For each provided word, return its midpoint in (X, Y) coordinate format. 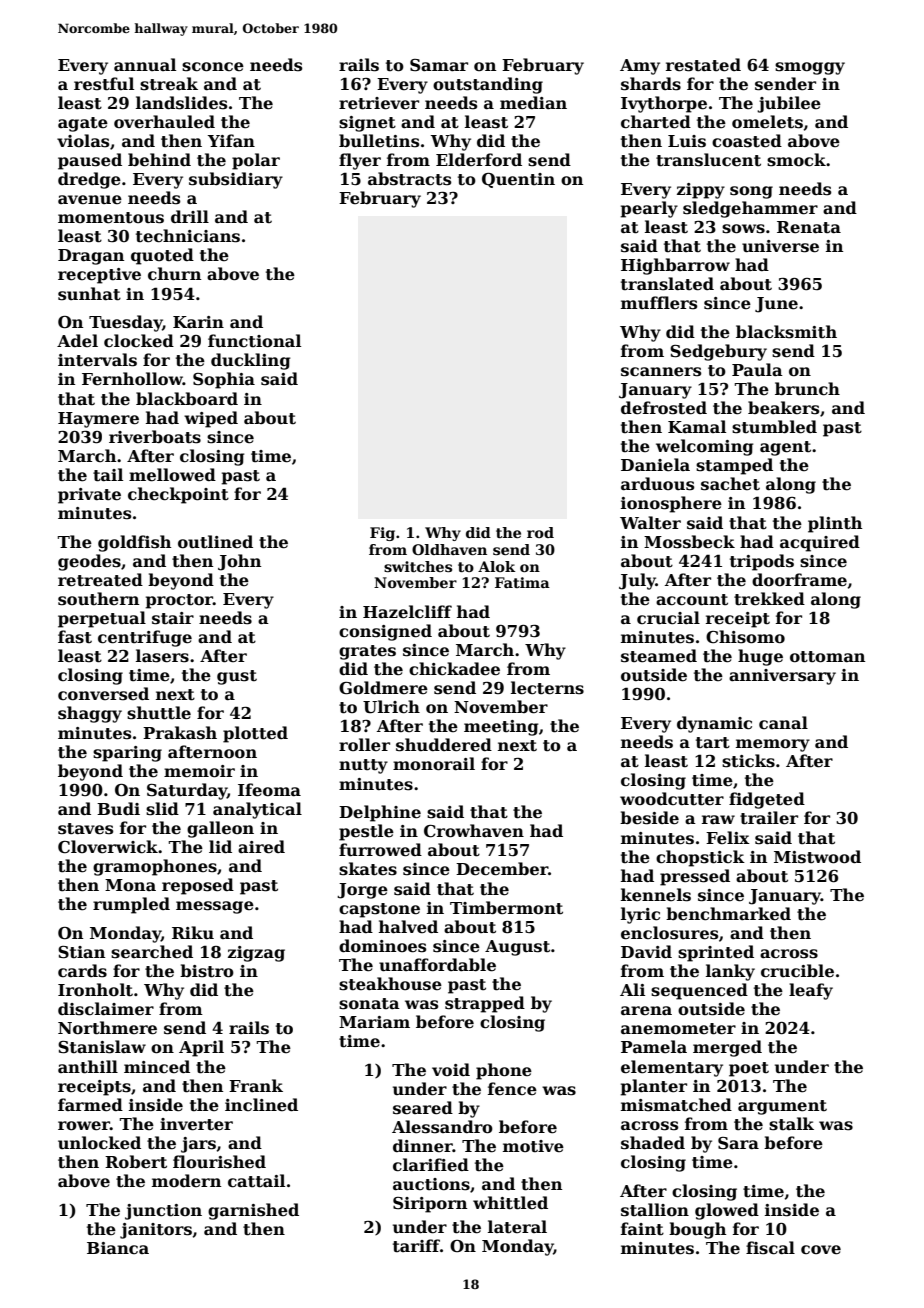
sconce (213, 67)
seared (423, 1108)
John (239, 562)
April (201, 1048)
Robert (136, 1162)
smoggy (810, 68)
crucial (668, 618)
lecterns (547, 688)
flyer (360, 161)
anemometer (678, 1029)
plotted (255, 734)
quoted (162, 256)
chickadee (454, 669)
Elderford (479, 159)
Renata (809, 227)
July (637, 581)
